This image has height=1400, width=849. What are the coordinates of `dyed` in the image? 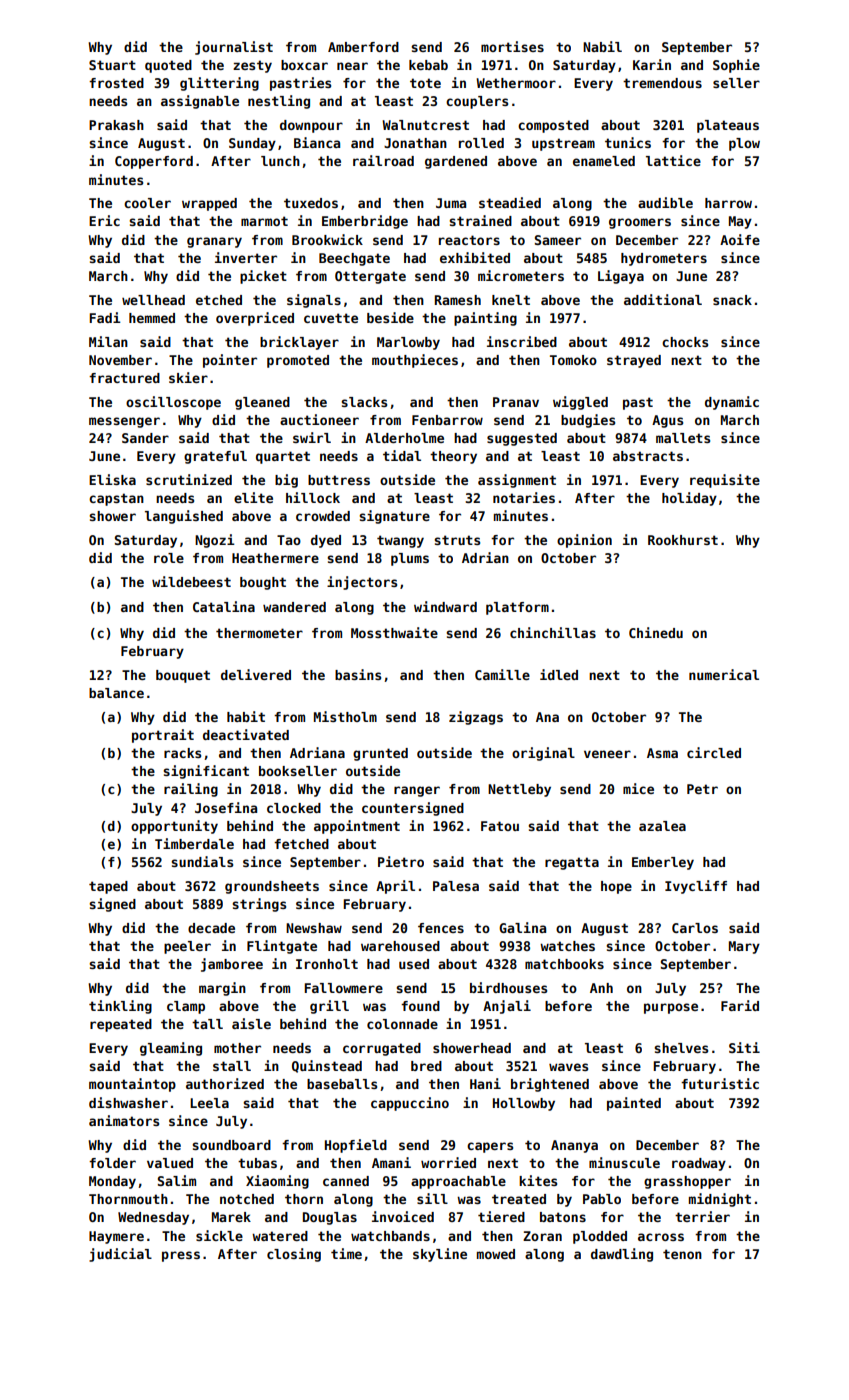 It's located at (326, 541).
